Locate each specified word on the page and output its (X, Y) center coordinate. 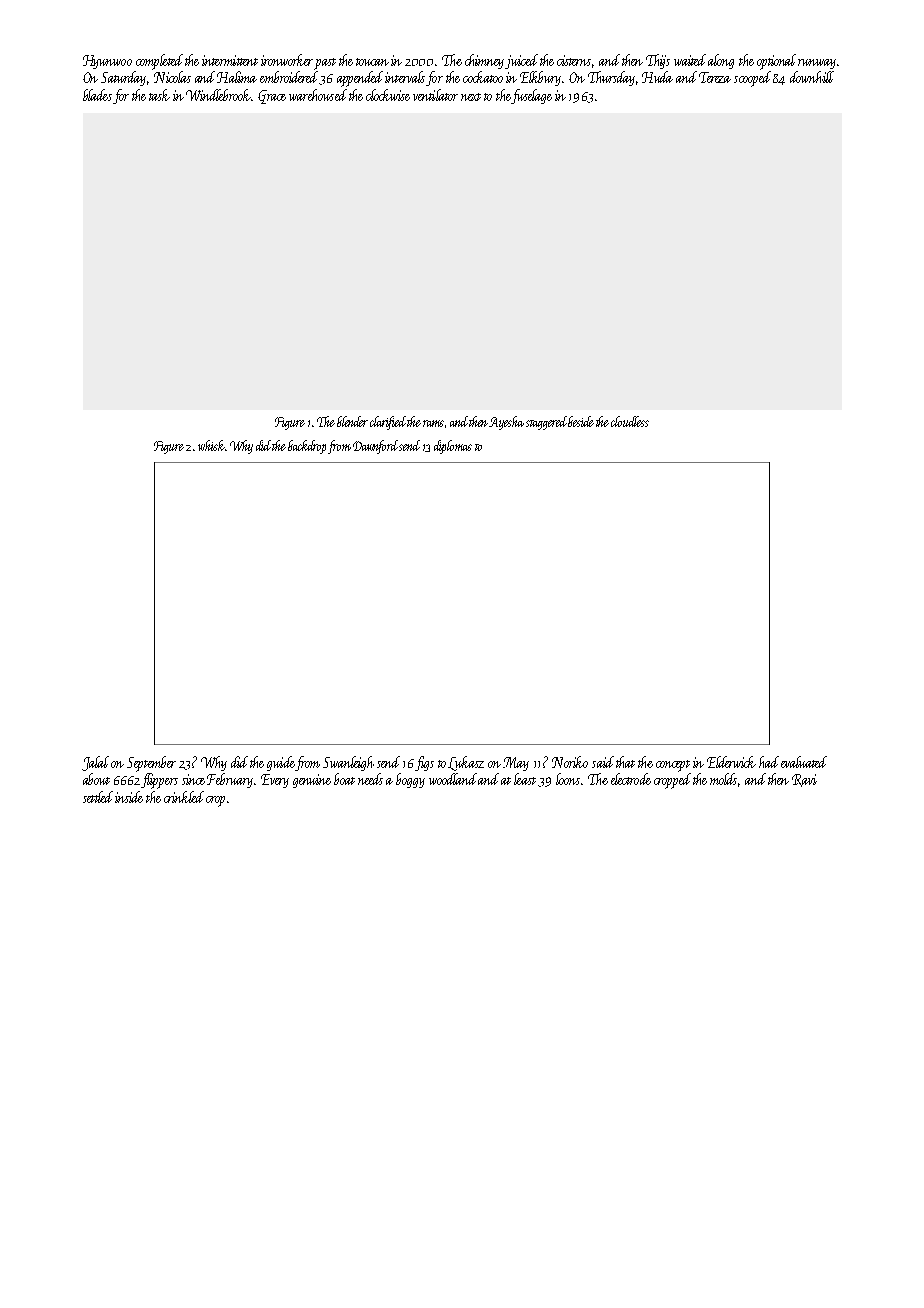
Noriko (570, 762)
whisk (211, 445)
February (230, 780)
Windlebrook (219, 95)
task (159, 95)
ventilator (435, 95)
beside (581, 421)
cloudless (630, 421)
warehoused (318, 95)
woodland (454, 779)
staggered (547, 423)
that (625, 762)
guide (281, 763)
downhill (812, 77)
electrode (631, 779)
